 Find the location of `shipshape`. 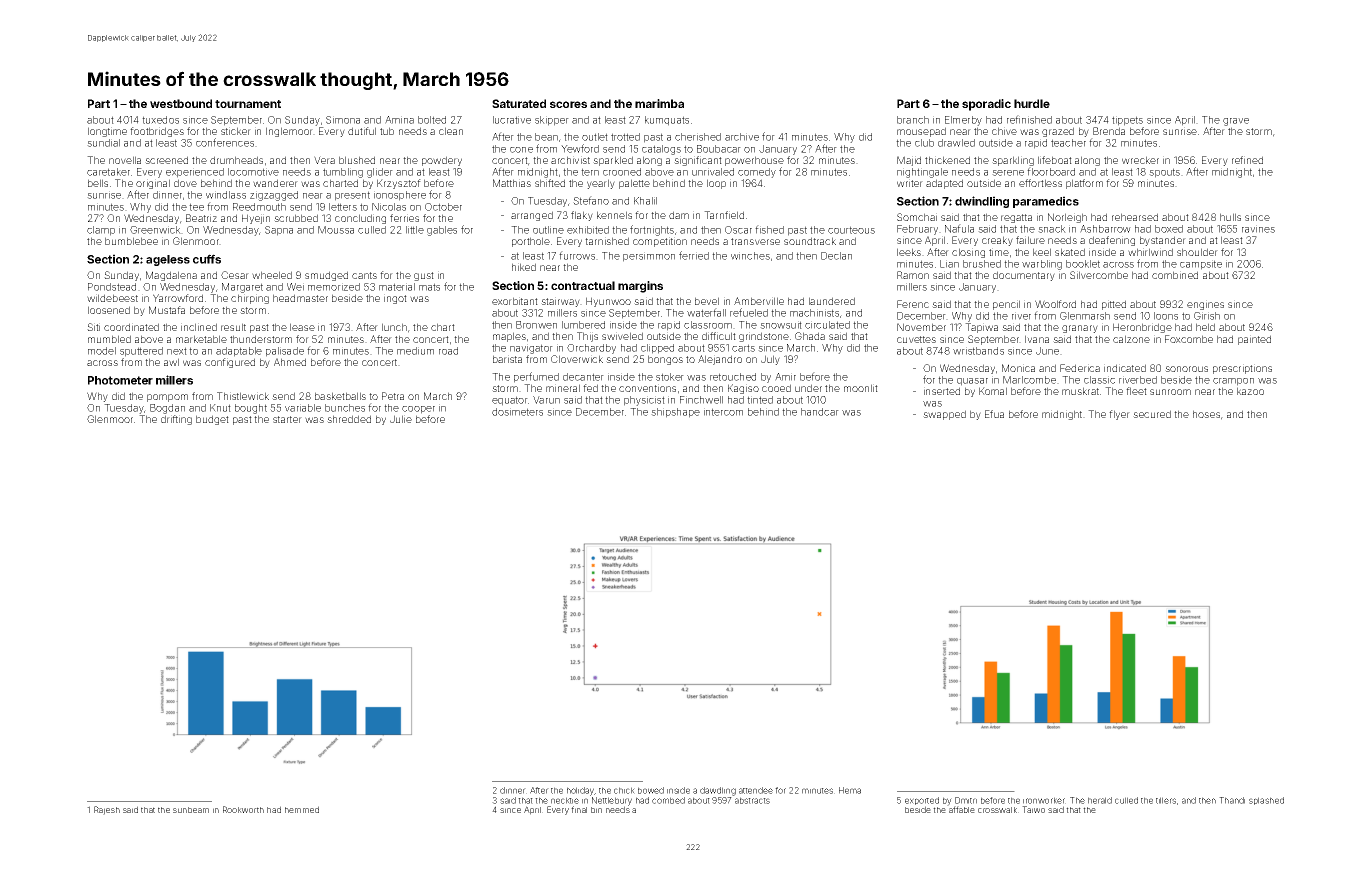

shipshape is located at coordinates (675, 413).
